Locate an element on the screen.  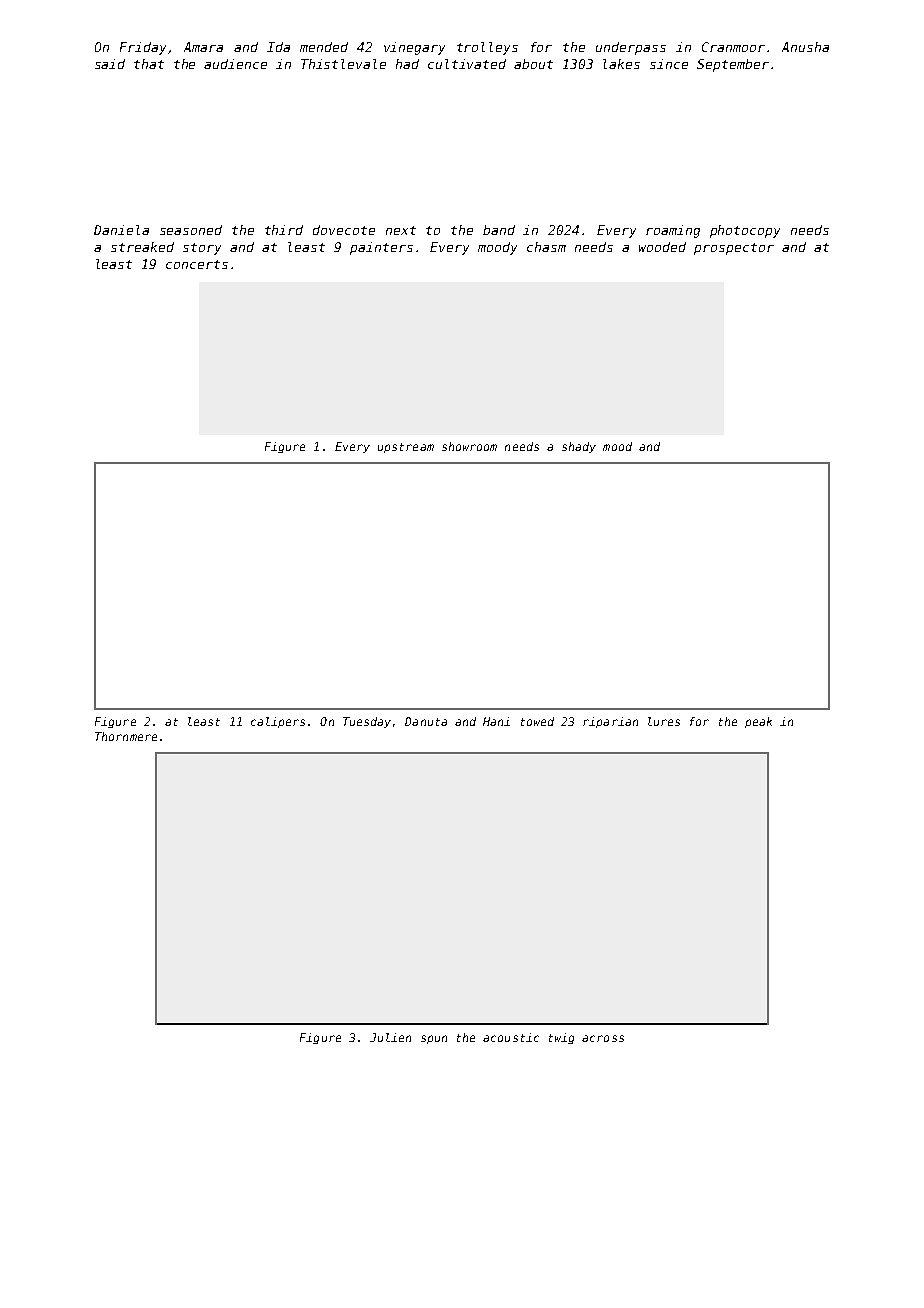
towed is located at coordinates (537, 721).
